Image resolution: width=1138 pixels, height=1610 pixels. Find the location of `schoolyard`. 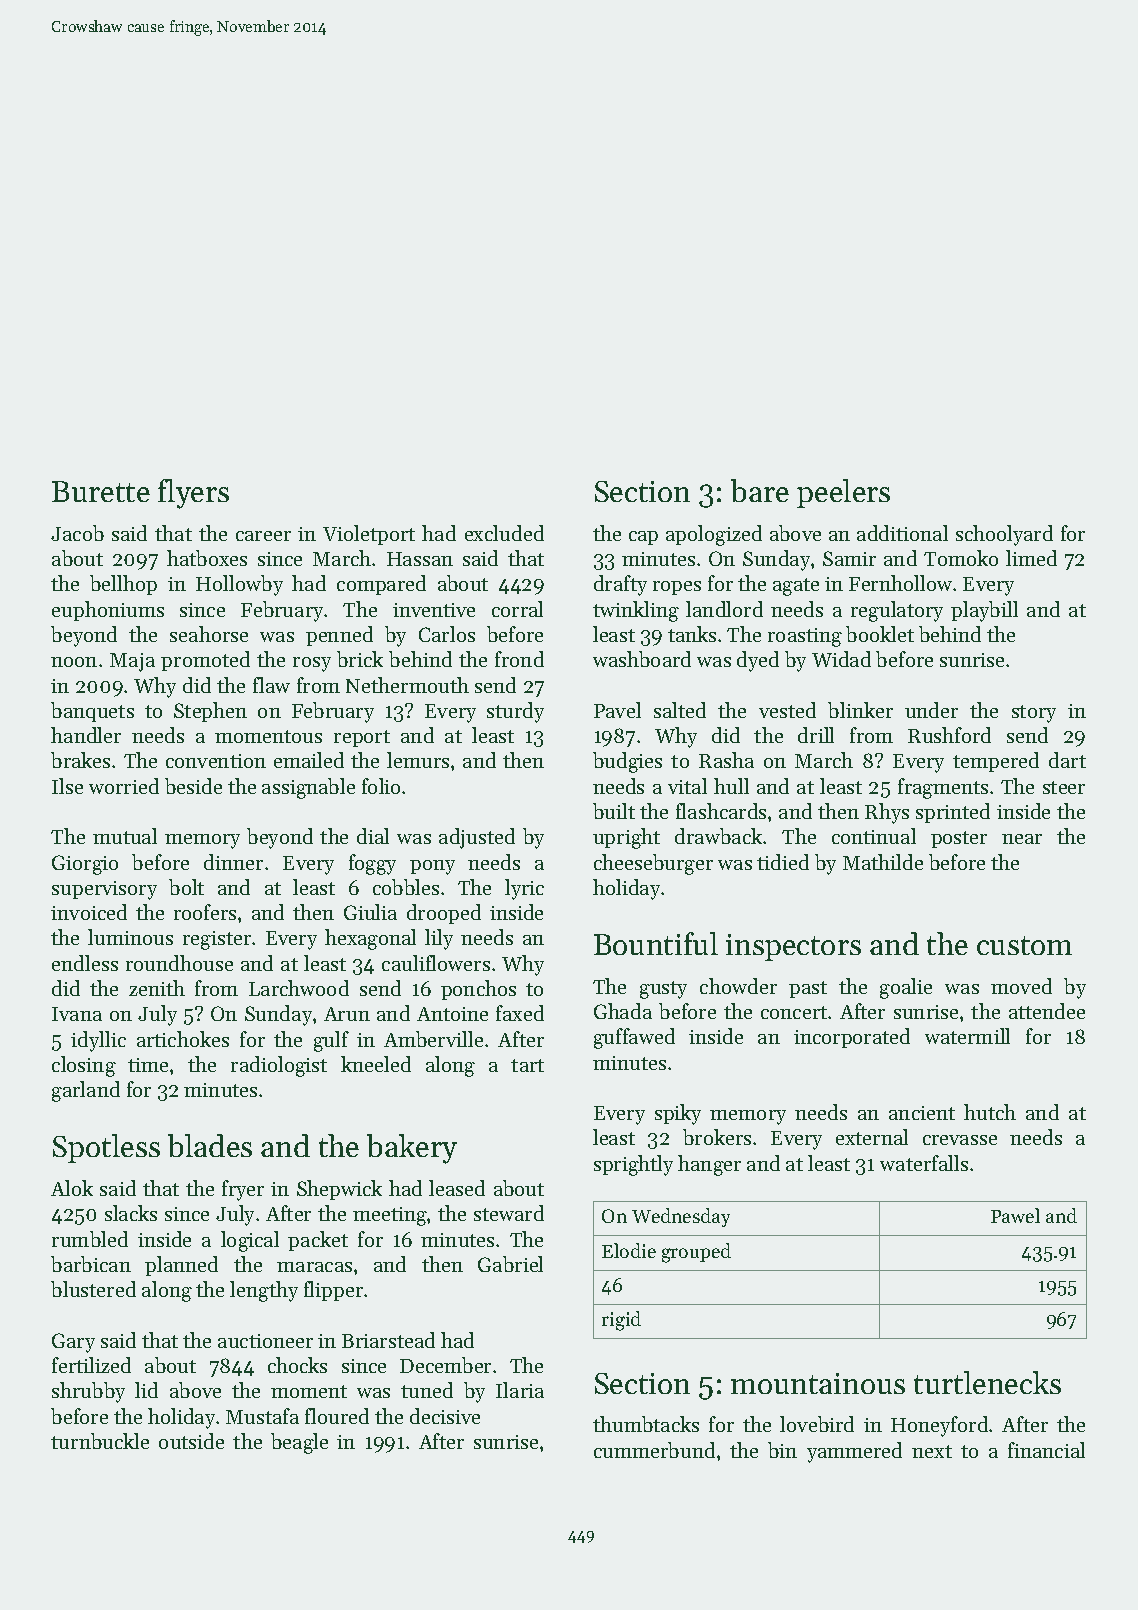

schoolyard is located at coordinates (1004, 535).
